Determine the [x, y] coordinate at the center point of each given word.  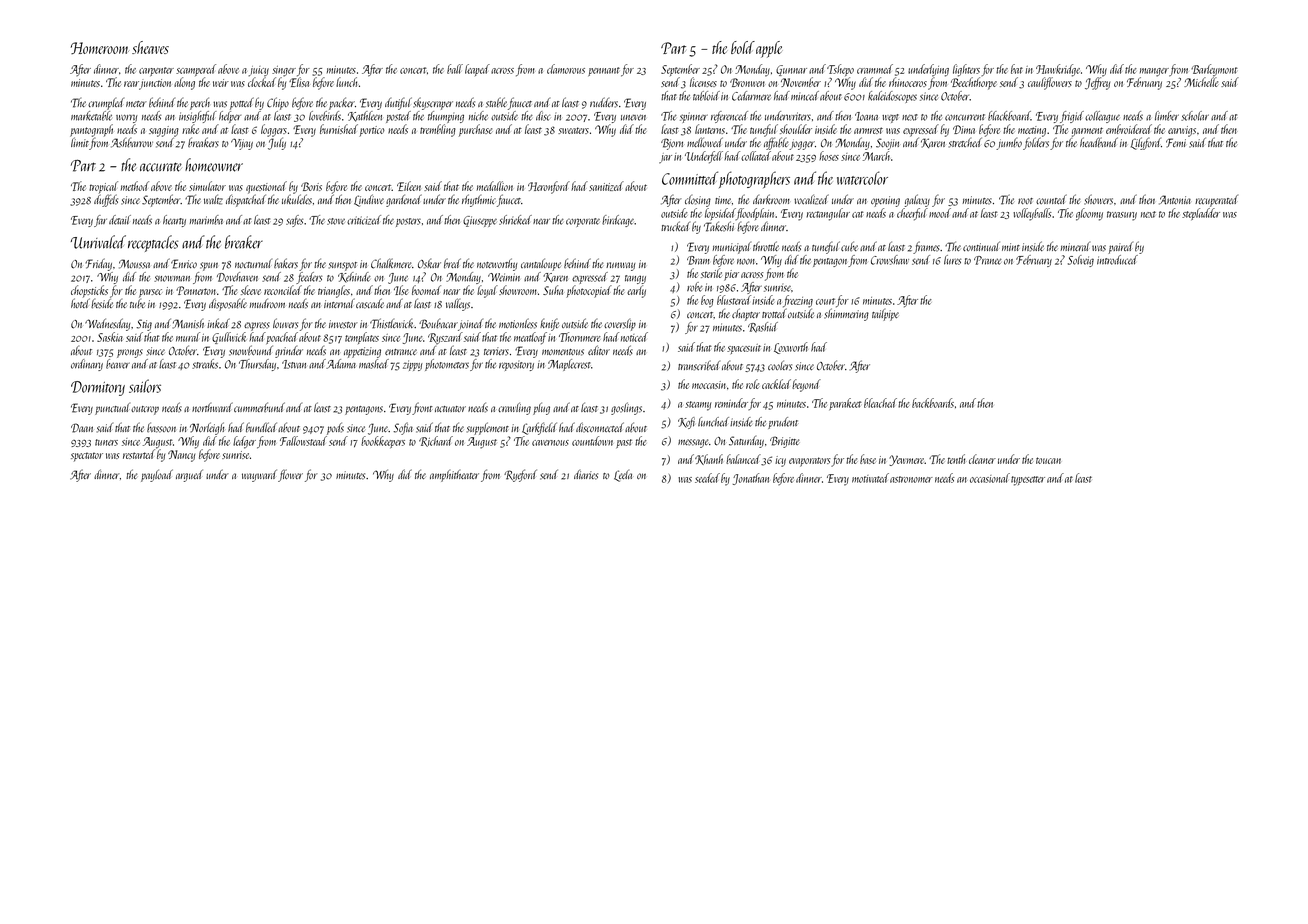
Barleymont [1214, 70]
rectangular [828, 214]
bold [743, 47]
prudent [783, 423]
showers [1098, 199]
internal [339, 303]
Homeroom [100, 48]
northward [212, 407]
